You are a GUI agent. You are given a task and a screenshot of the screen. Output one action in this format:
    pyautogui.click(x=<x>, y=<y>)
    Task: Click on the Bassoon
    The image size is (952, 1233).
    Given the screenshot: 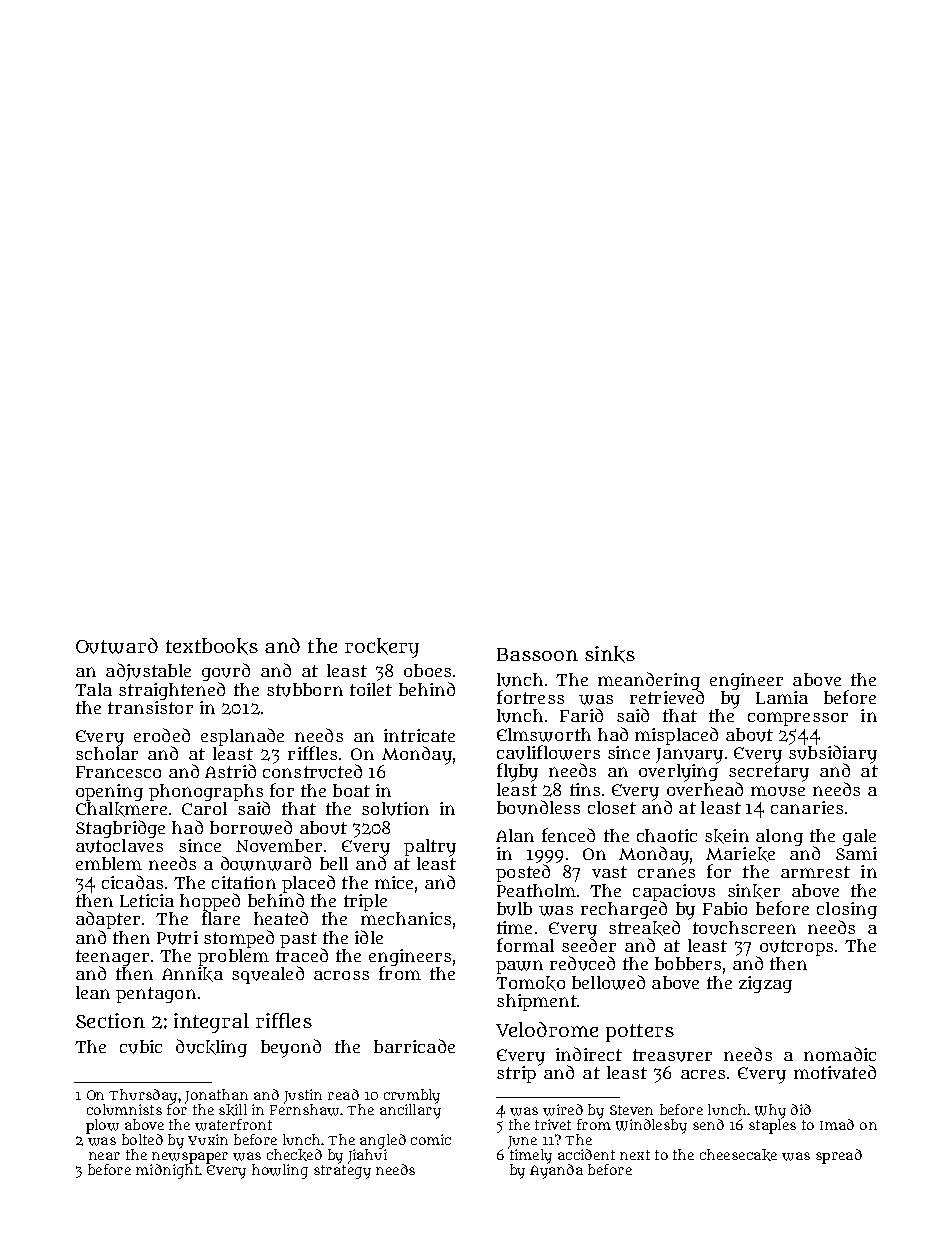 What is the action you would take?
    pyautogui.click(x=537, y=654)
